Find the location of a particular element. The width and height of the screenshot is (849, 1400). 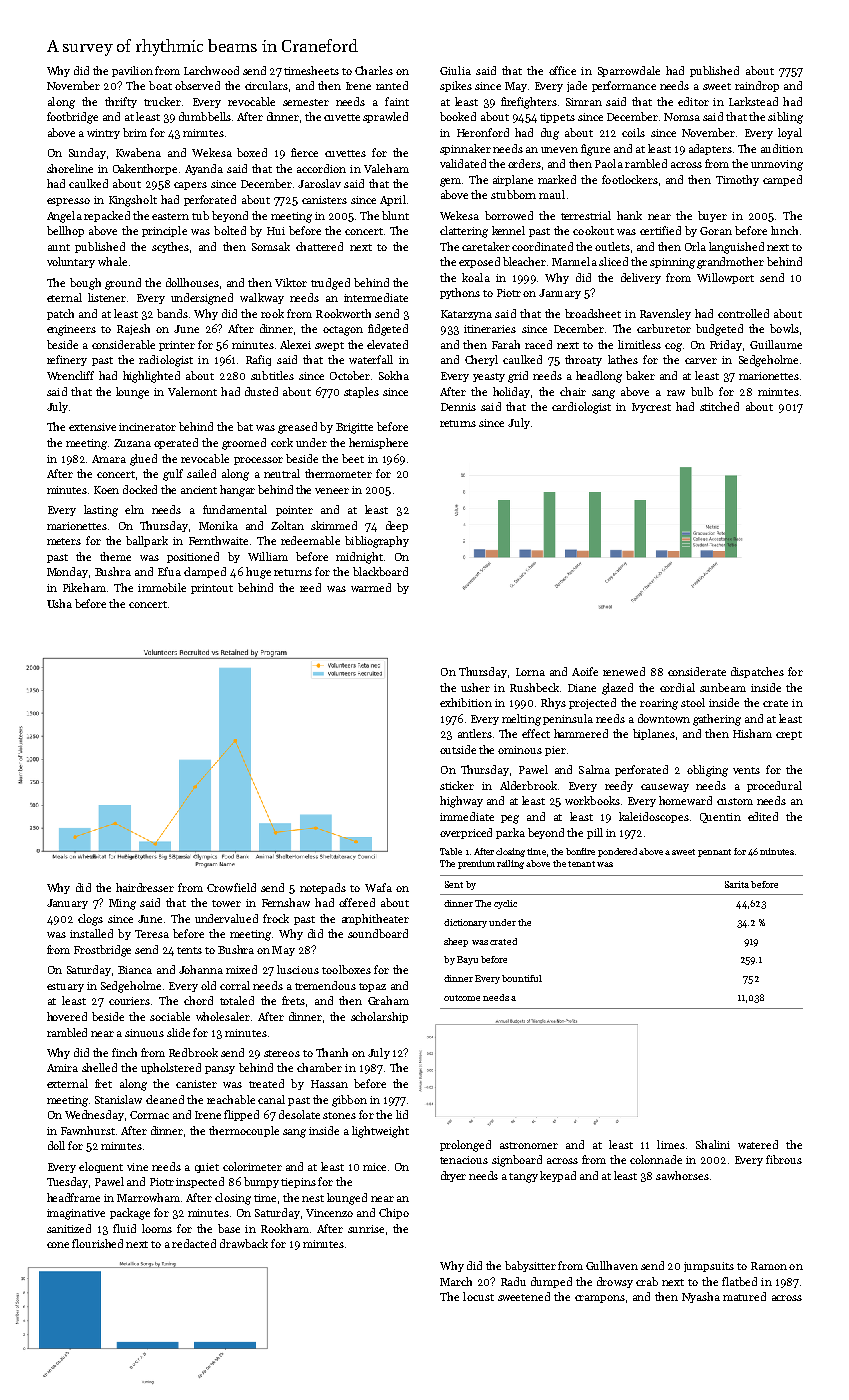

flourished is located at coordinates (97, 1243).
